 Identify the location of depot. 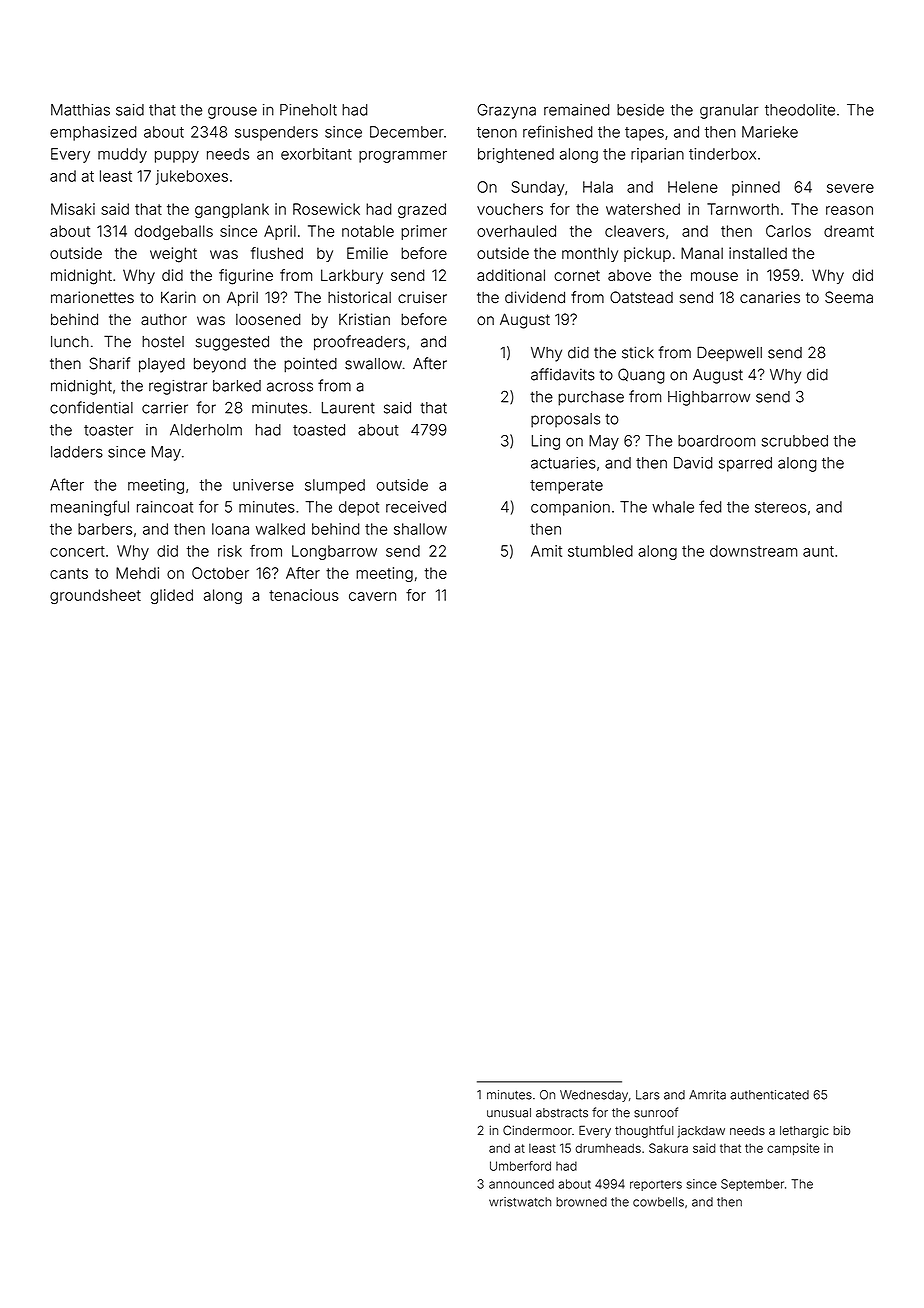
(359, 508).
